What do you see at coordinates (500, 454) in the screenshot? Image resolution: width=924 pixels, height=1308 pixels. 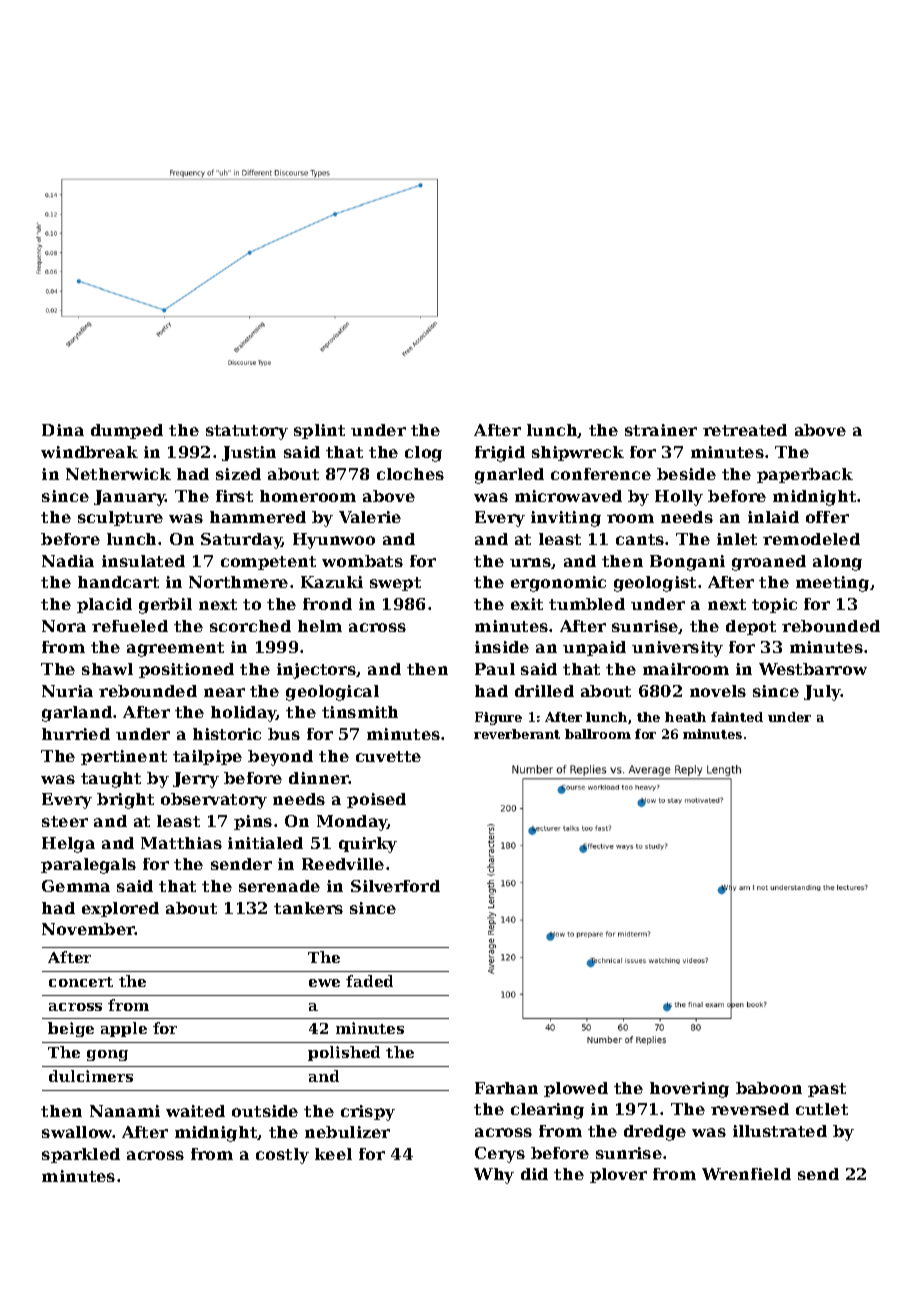 I see `frigid` at bounding box center [500, 454].
